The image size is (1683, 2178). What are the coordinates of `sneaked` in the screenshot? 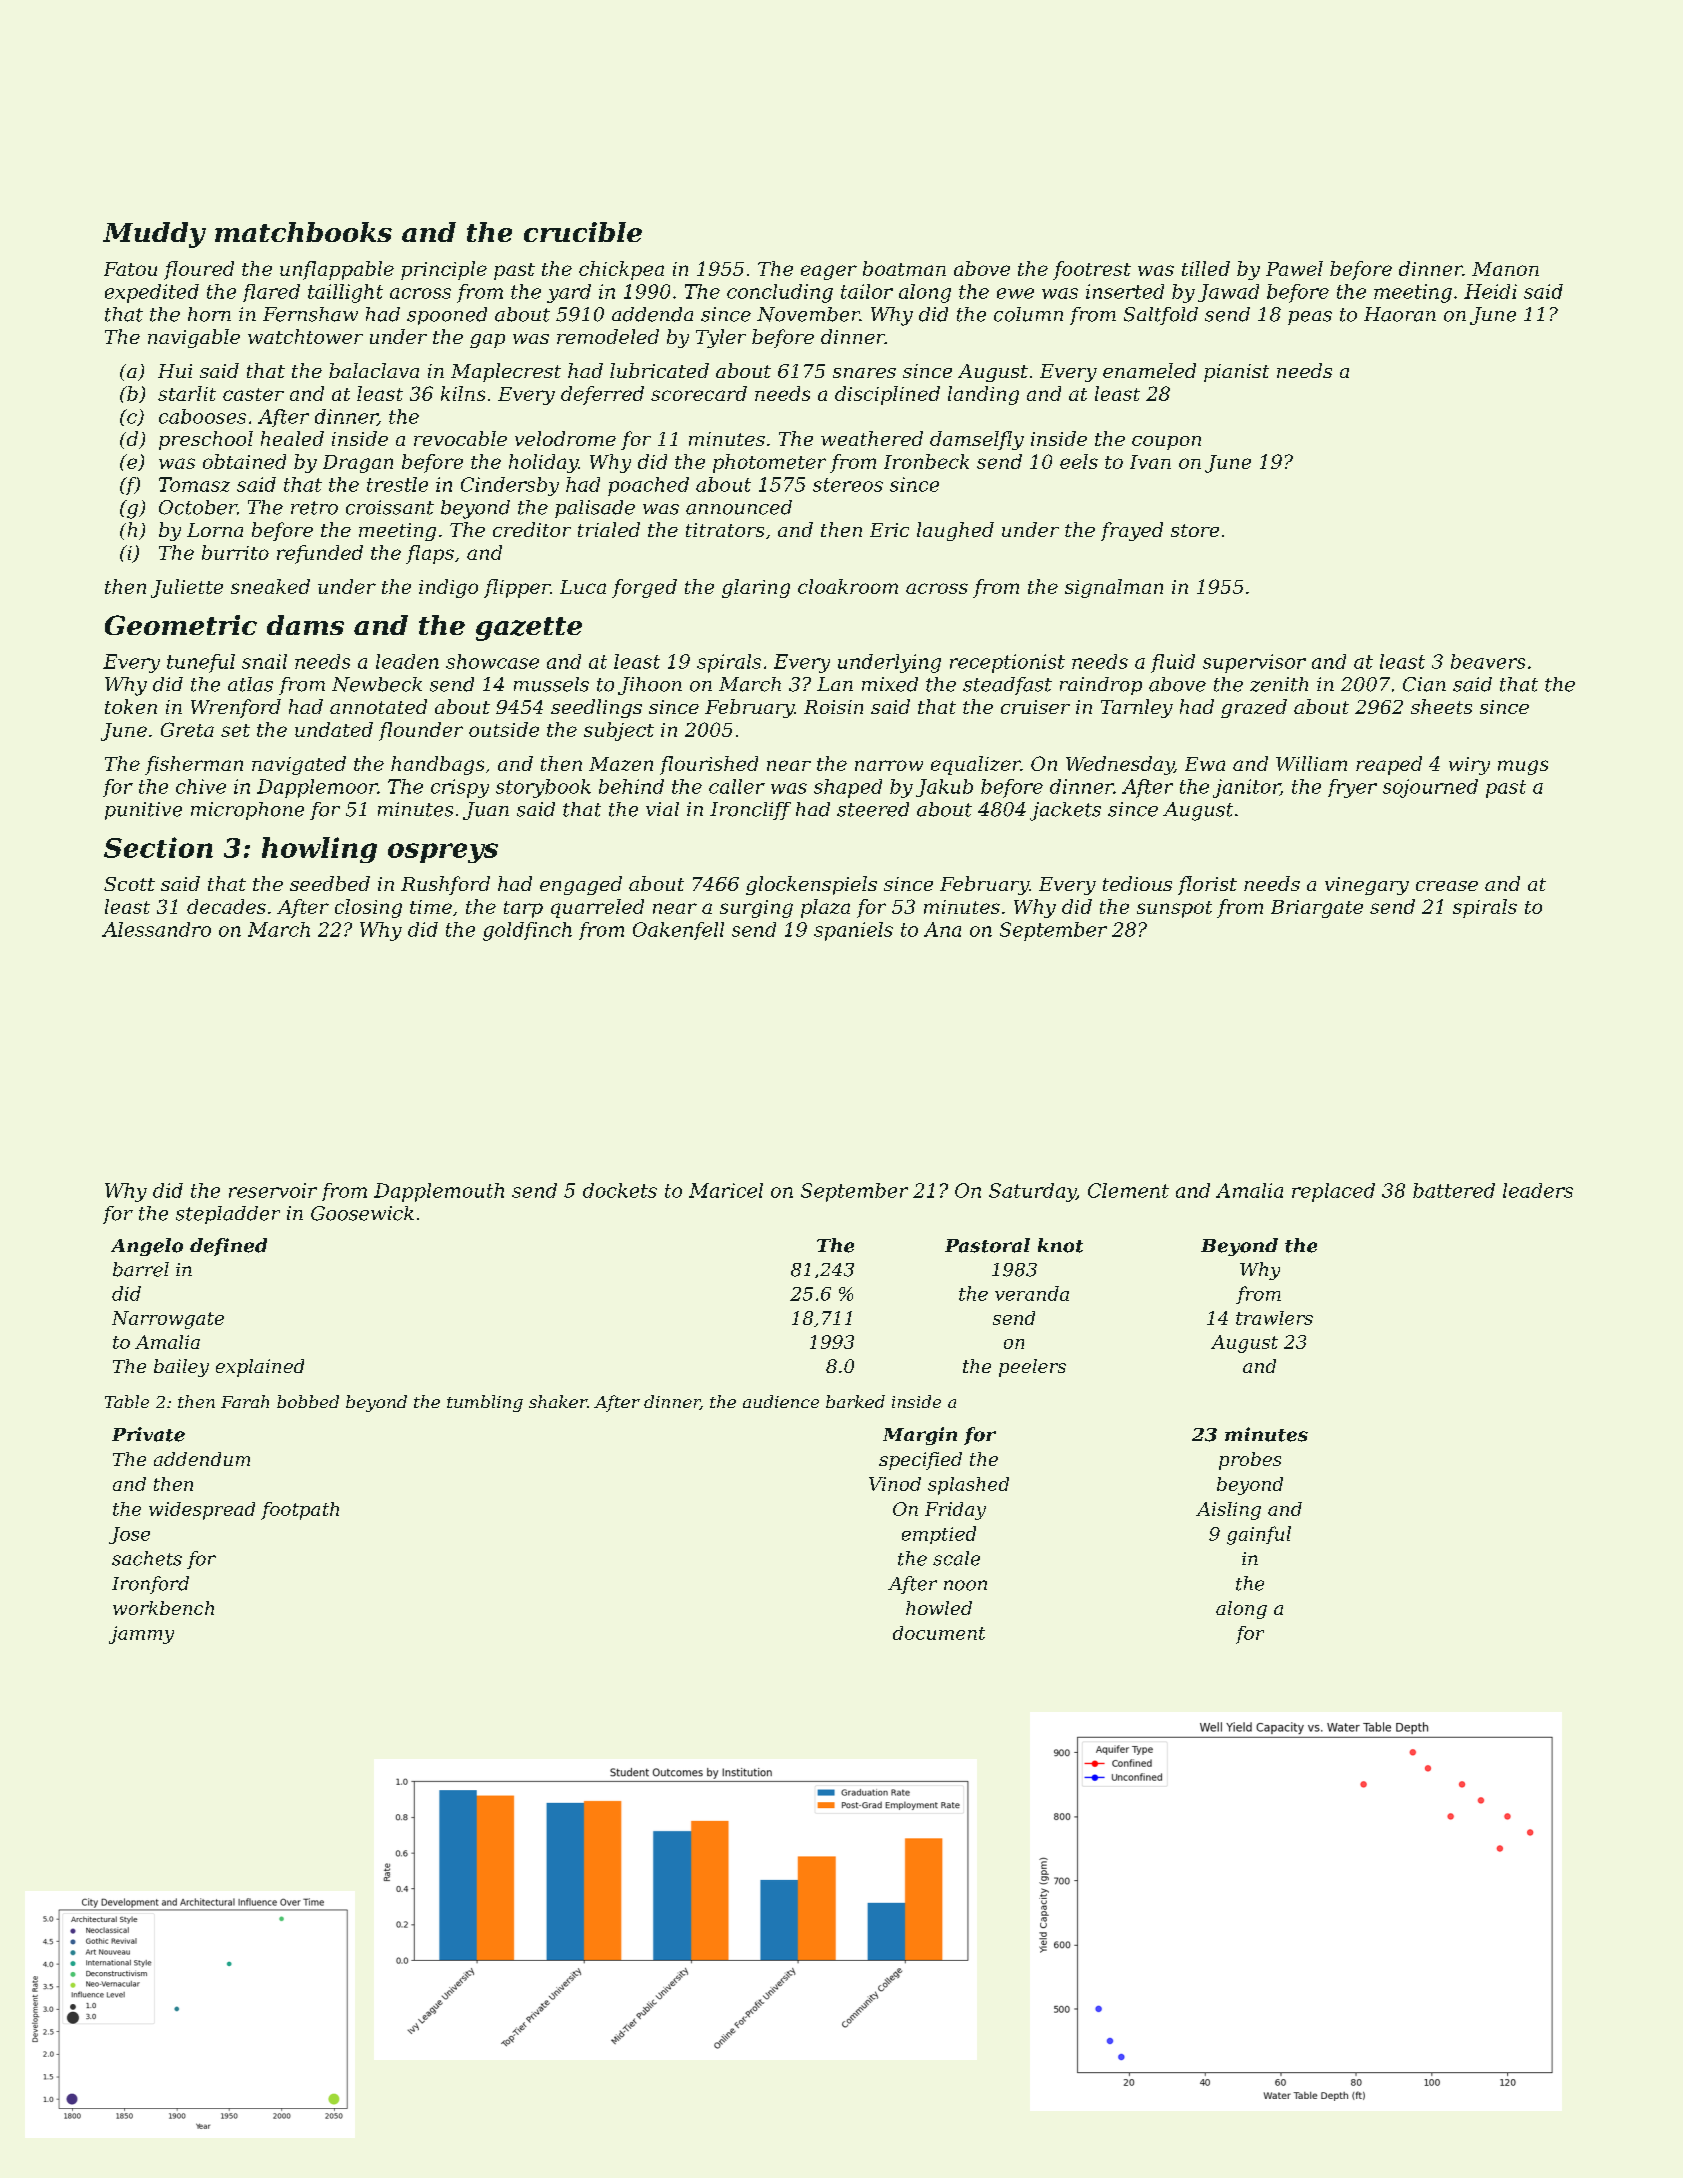 It's located at (270, 586).
